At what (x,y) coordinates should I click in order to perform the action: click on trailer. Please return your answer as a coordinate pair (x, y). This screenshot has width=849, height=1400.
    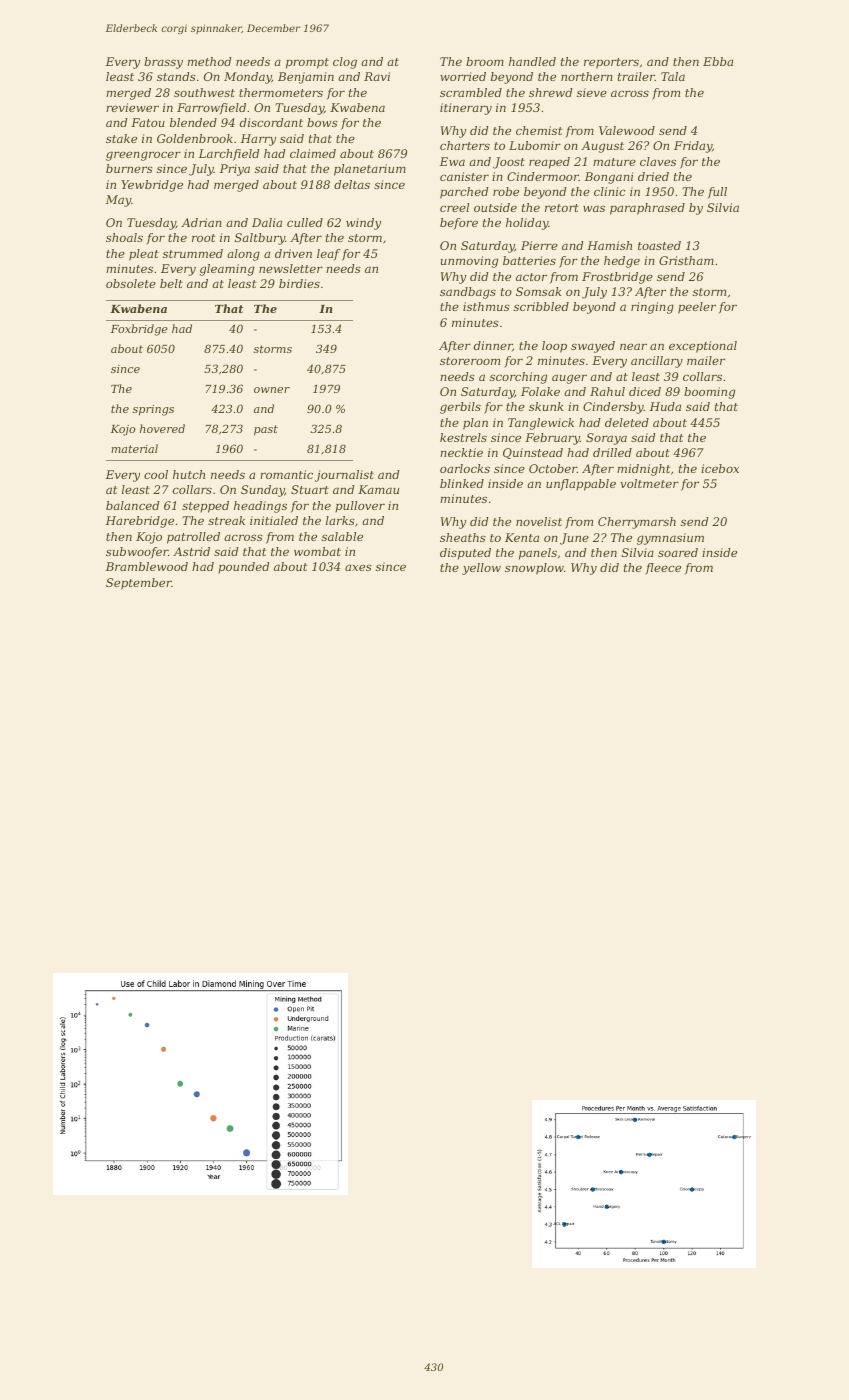
    Looking at the image, I should click on (636, 76).
